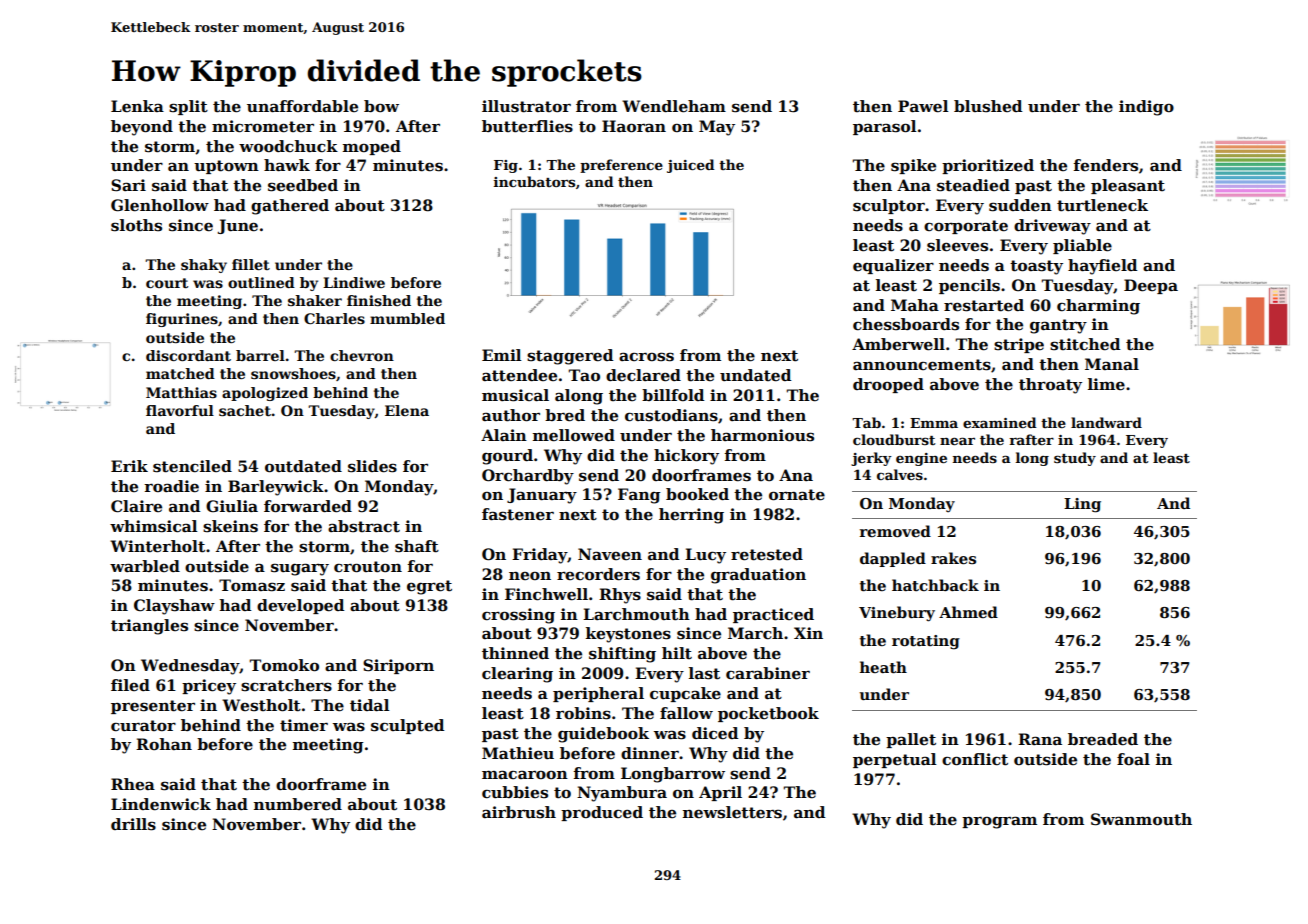 This screenshot has width=1308, height=924. What do you see at coordinates (646, 357) in the screenshot?
I see `across` at bounding box center [646, 357].
